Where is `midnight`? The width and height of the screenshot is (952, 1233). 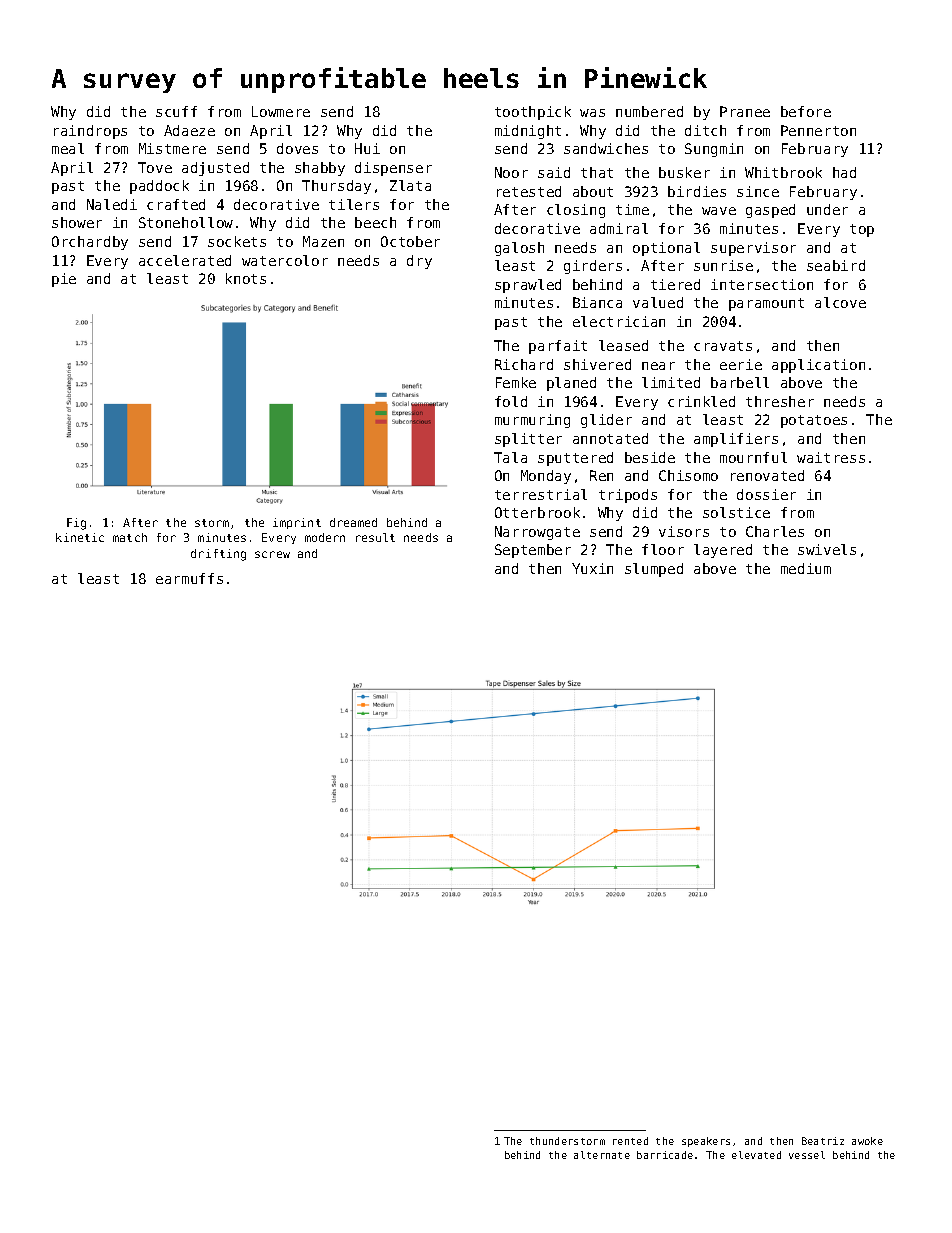
midnight is located at coordinates (528, 132).
